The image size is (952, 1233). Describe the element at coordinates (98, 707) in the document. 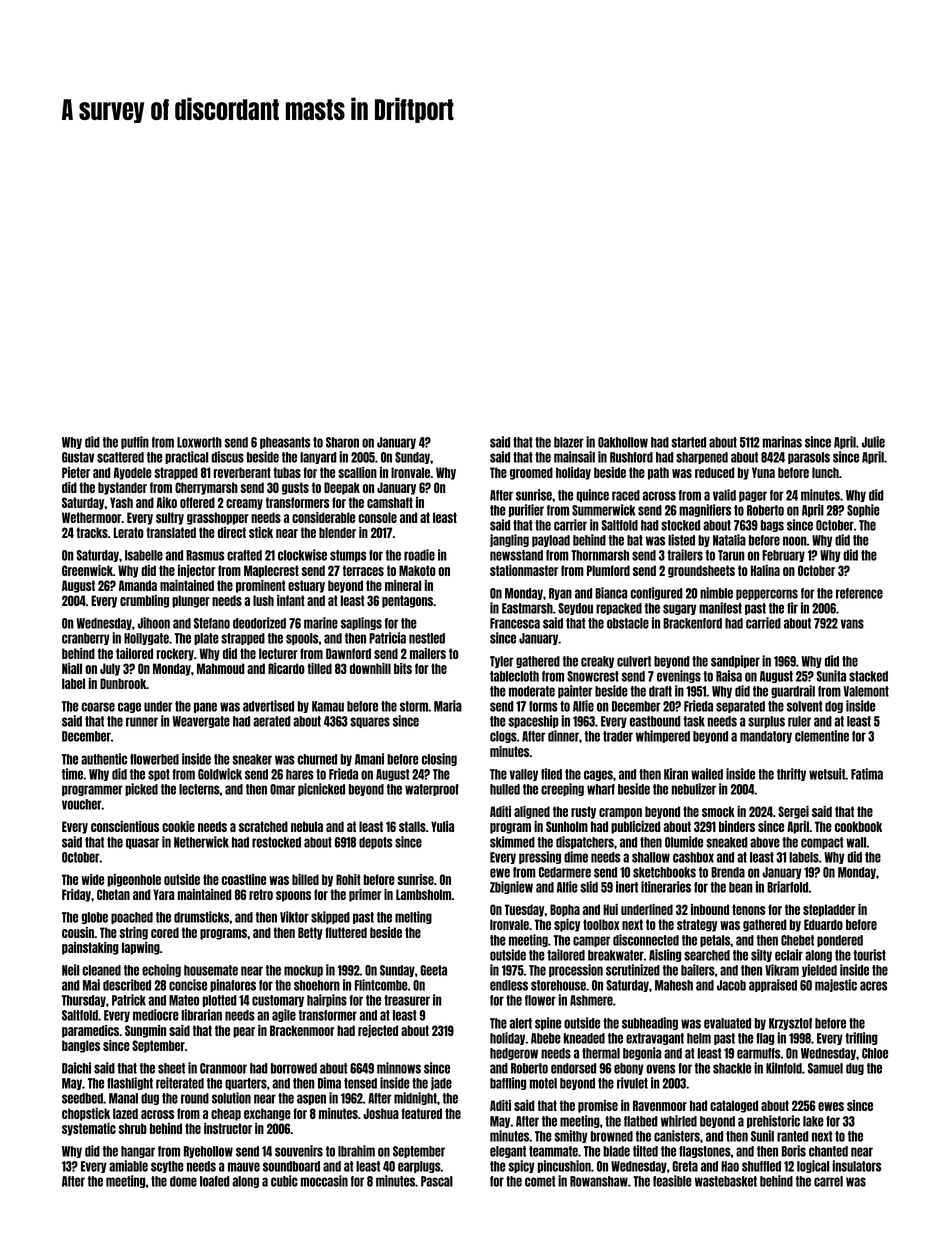

I see `coarse` at that location.
